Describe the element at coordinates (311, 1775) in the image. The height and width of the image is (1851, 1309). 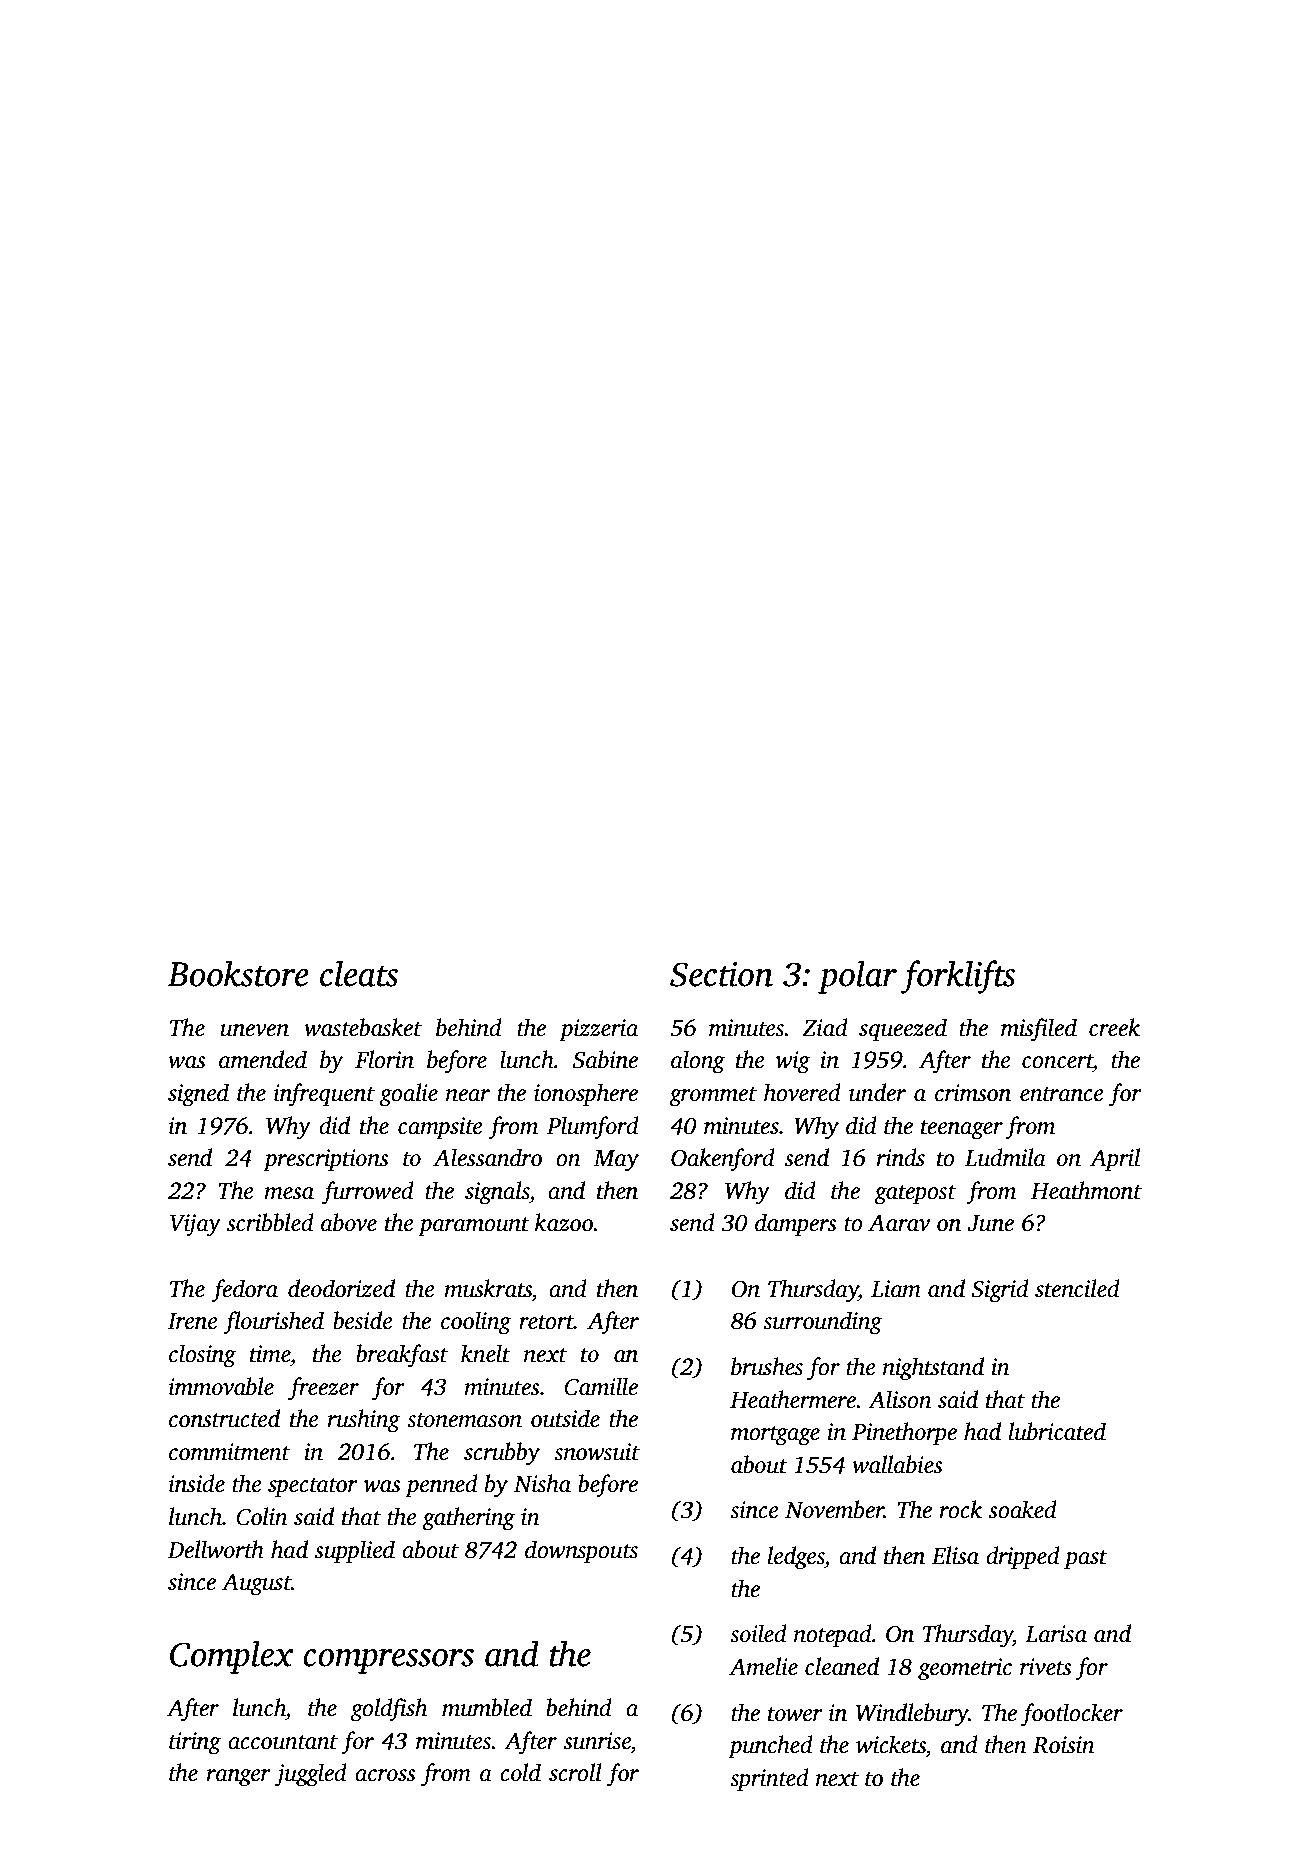
I see `juggled` at that location.
